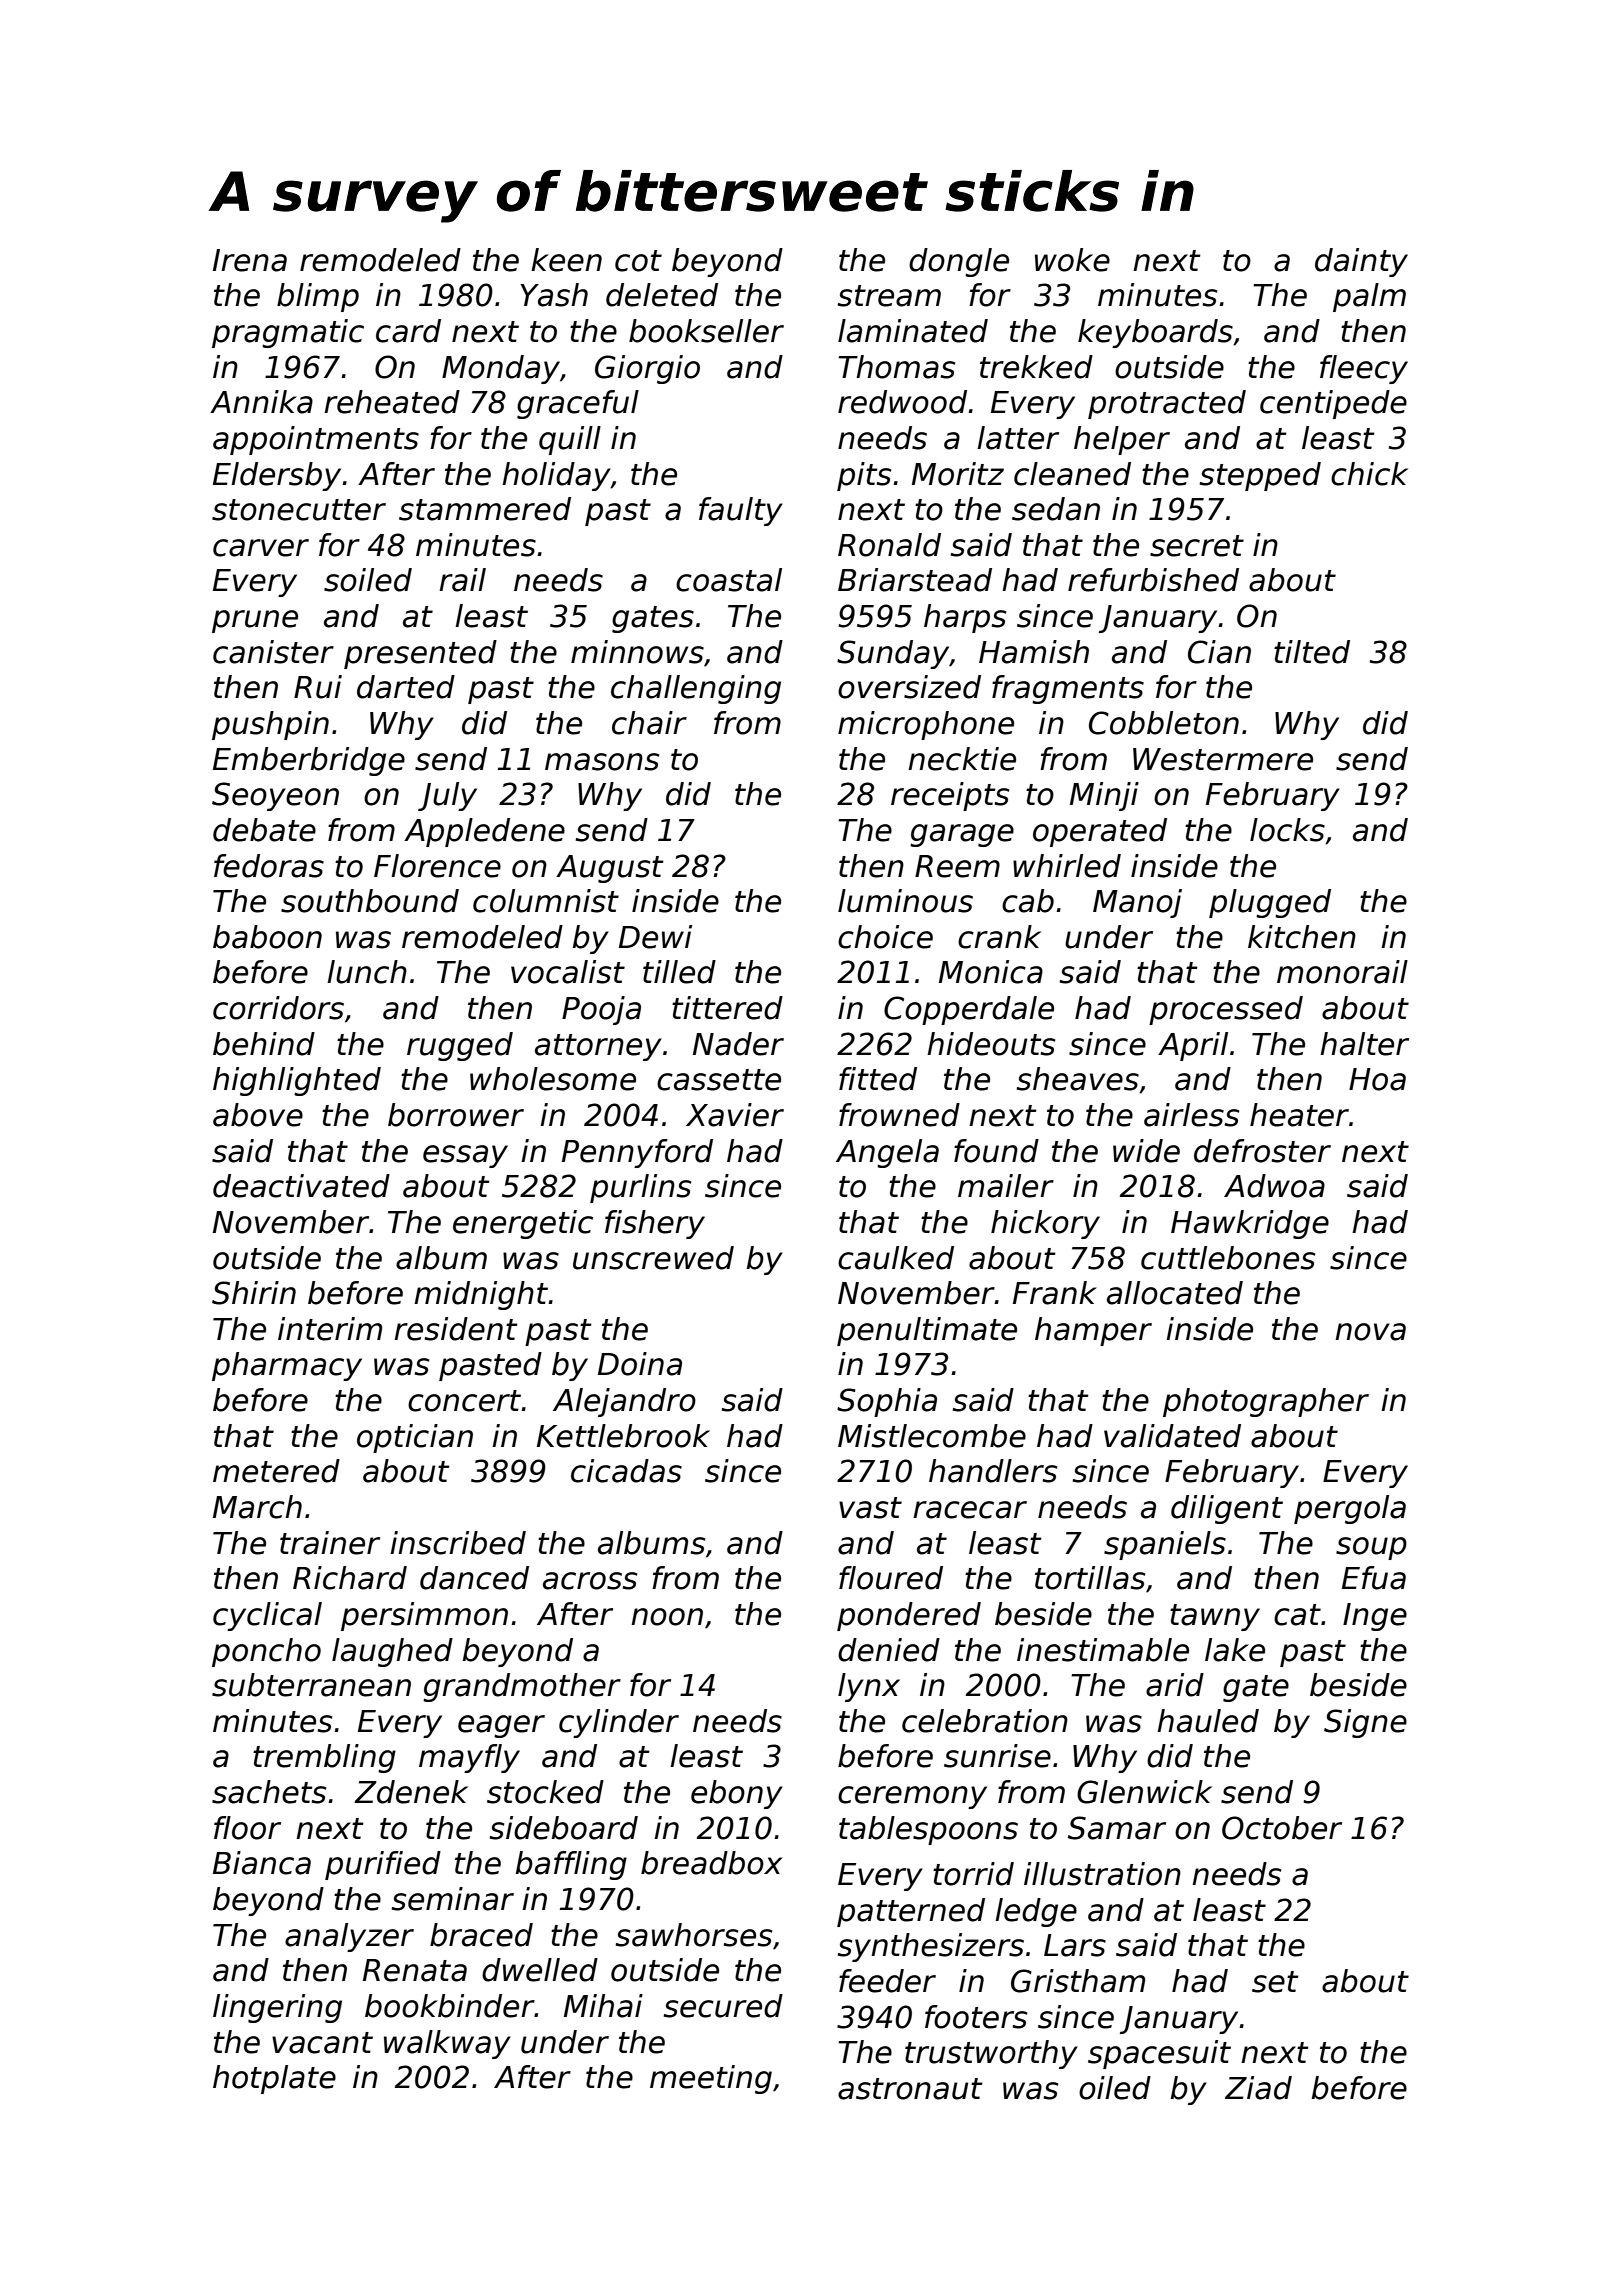  I want to click on Yash, so click(554, 295).
